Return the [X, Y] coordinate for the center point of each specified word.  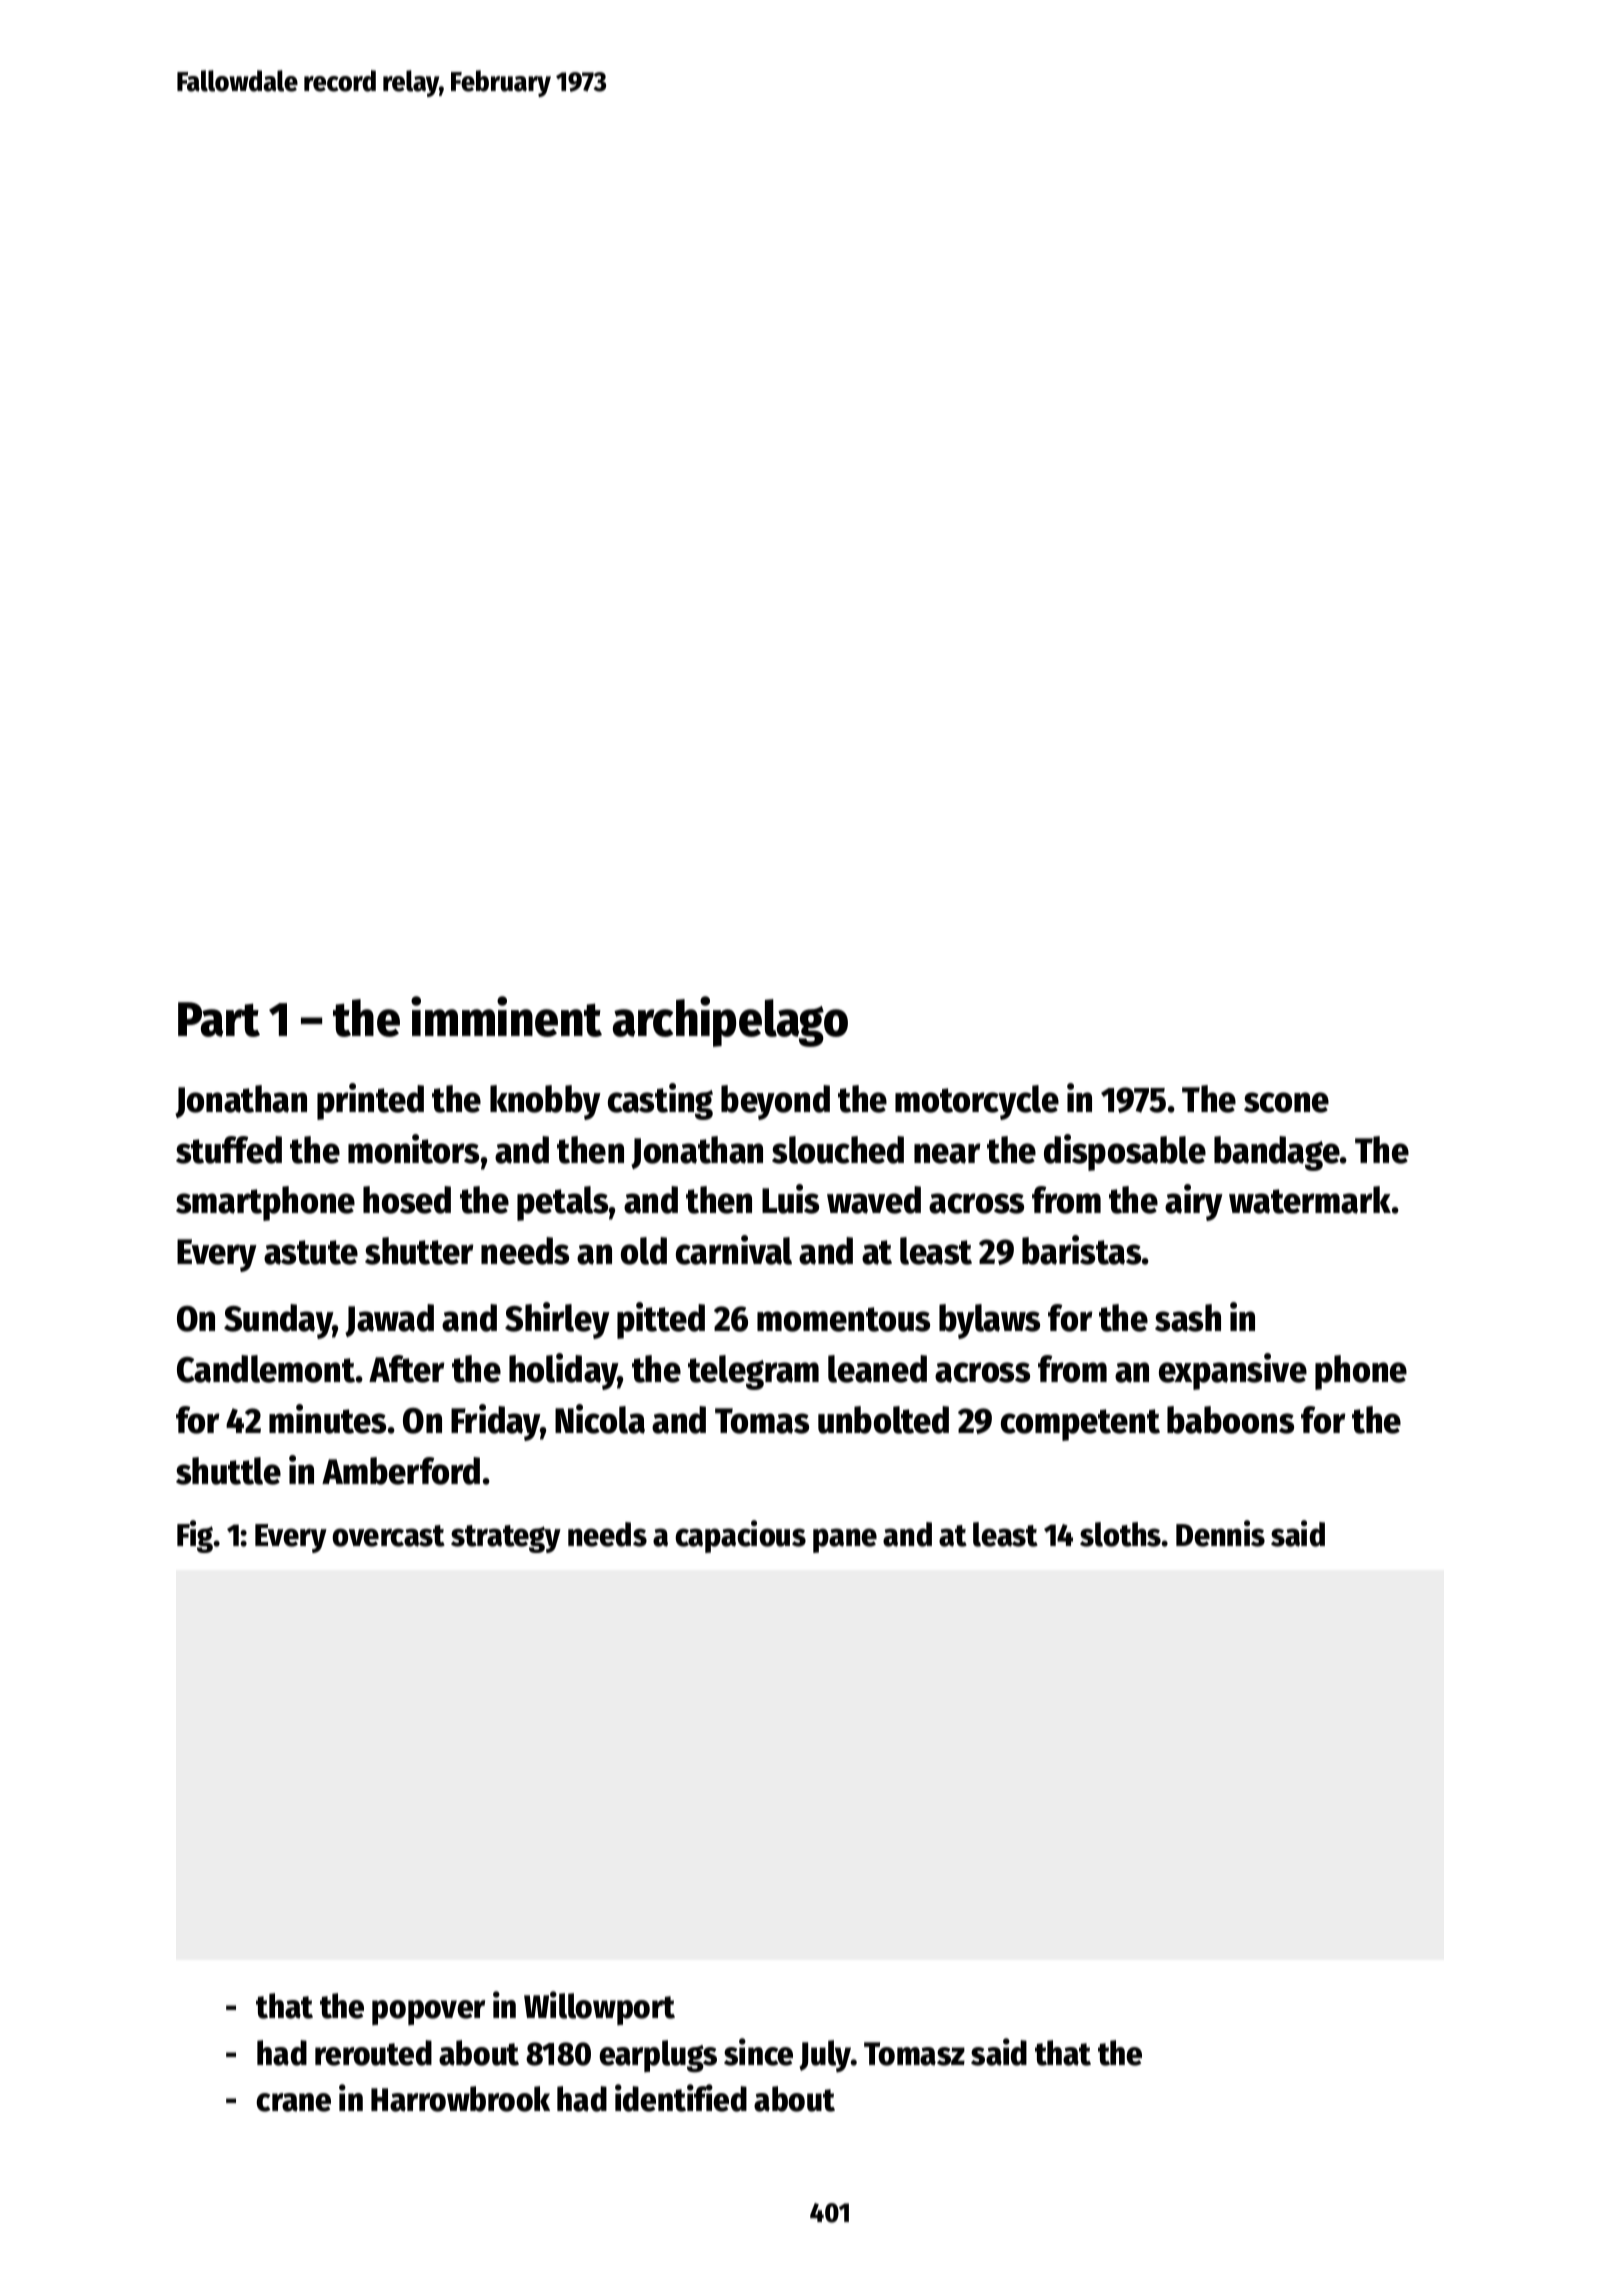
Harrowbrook [460, 2099]
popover [428, 2012]
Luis [790, 1199]
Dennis [1220, 1533]
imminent [506, 1016]
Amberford [401, 1471]
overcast [388, 1536]
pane [845, 1540]
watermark [1310, 1200]
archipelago [730, 1021]
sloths [1121, 1534]
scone [1286, 1102]
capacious [740, 1536]
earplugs [658, 2056]
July [825, 2056]
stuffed [229, 1150]
